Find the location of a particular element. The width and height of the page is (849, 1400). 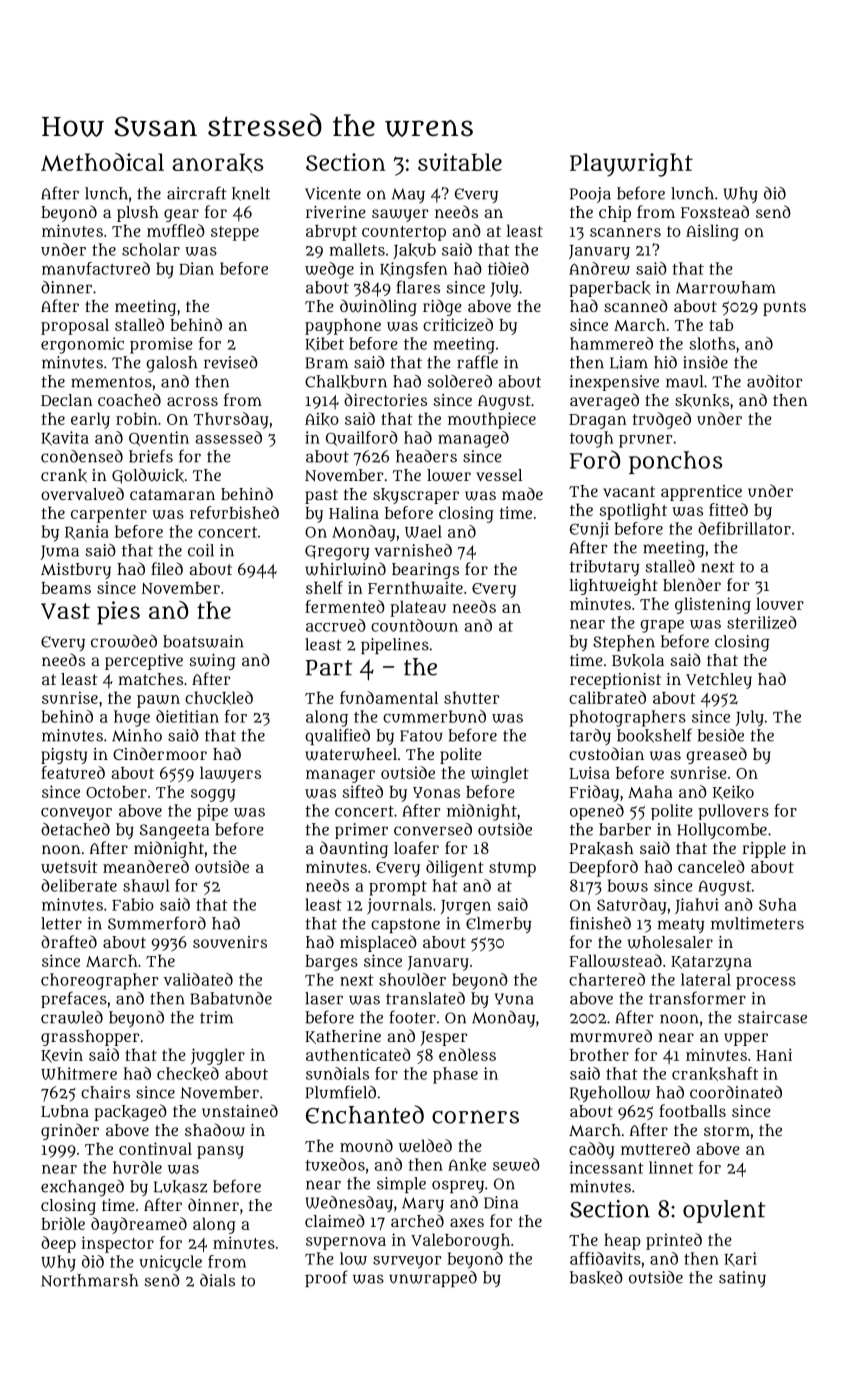

gear is located at coordinates (181, 215).
